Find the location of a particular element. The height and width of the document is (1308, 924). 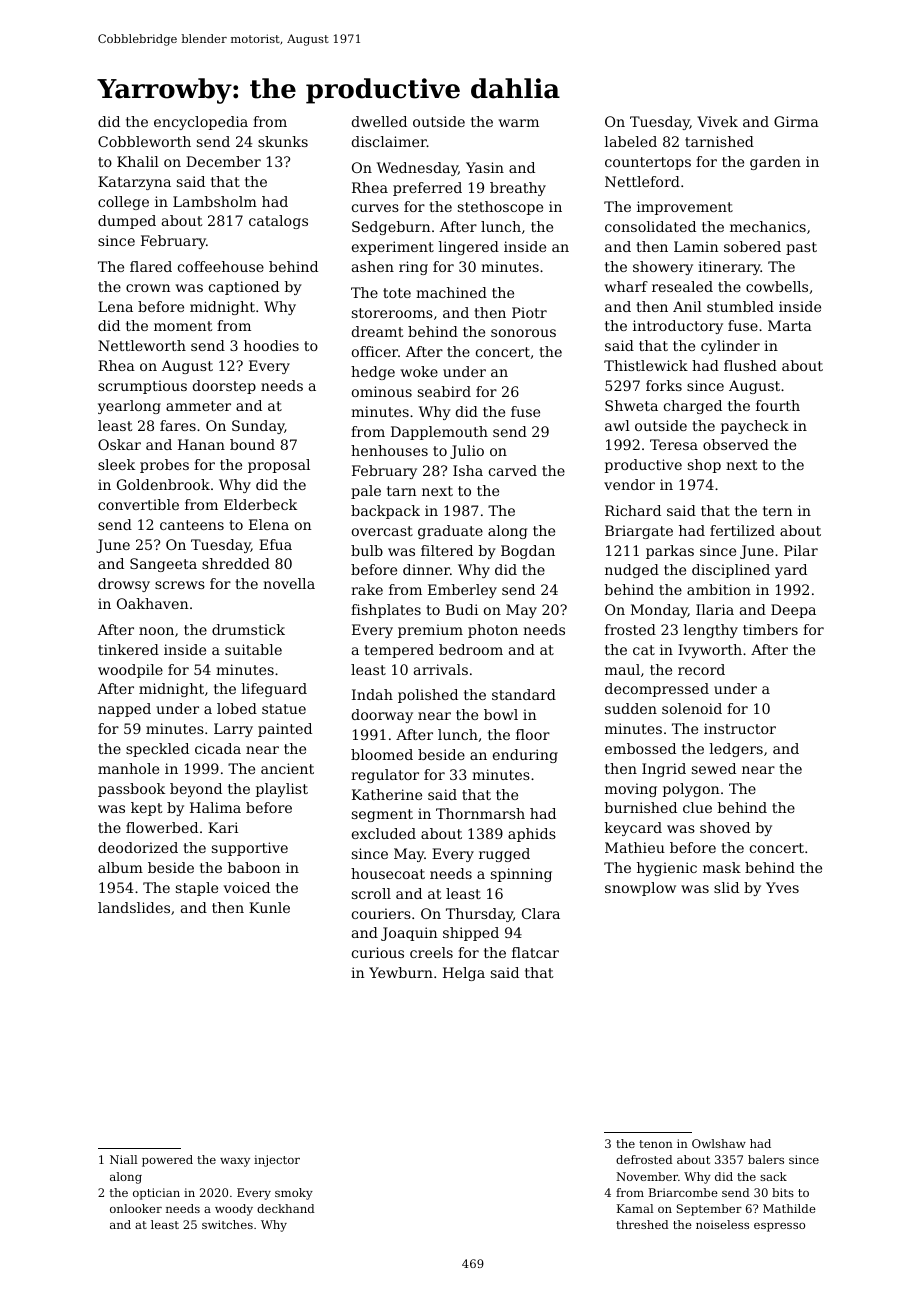

waxy is located at coordinates (235, 1162).
